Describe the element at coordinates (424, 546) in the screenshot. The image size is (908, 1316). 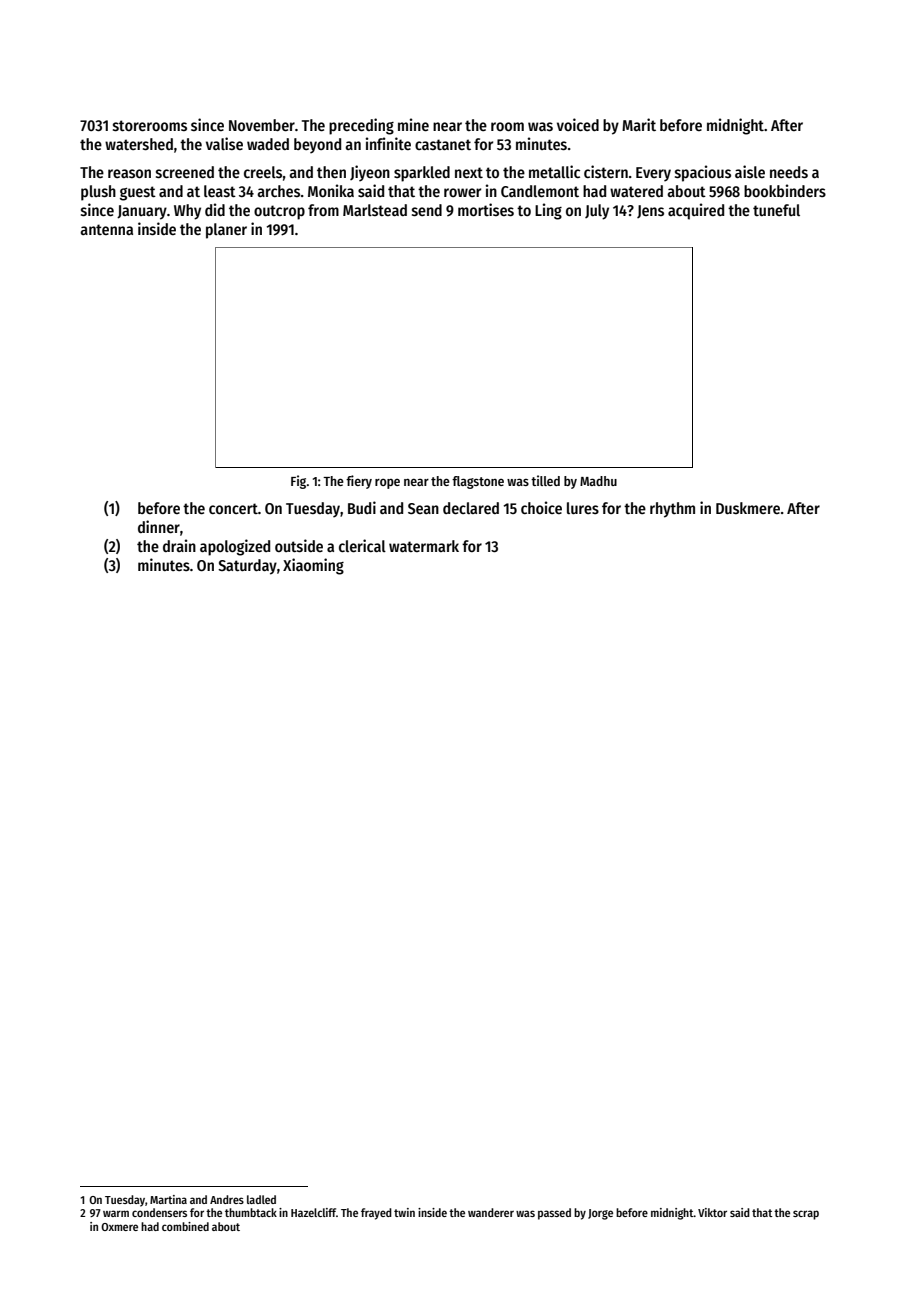
I see `watermark` at that location.
